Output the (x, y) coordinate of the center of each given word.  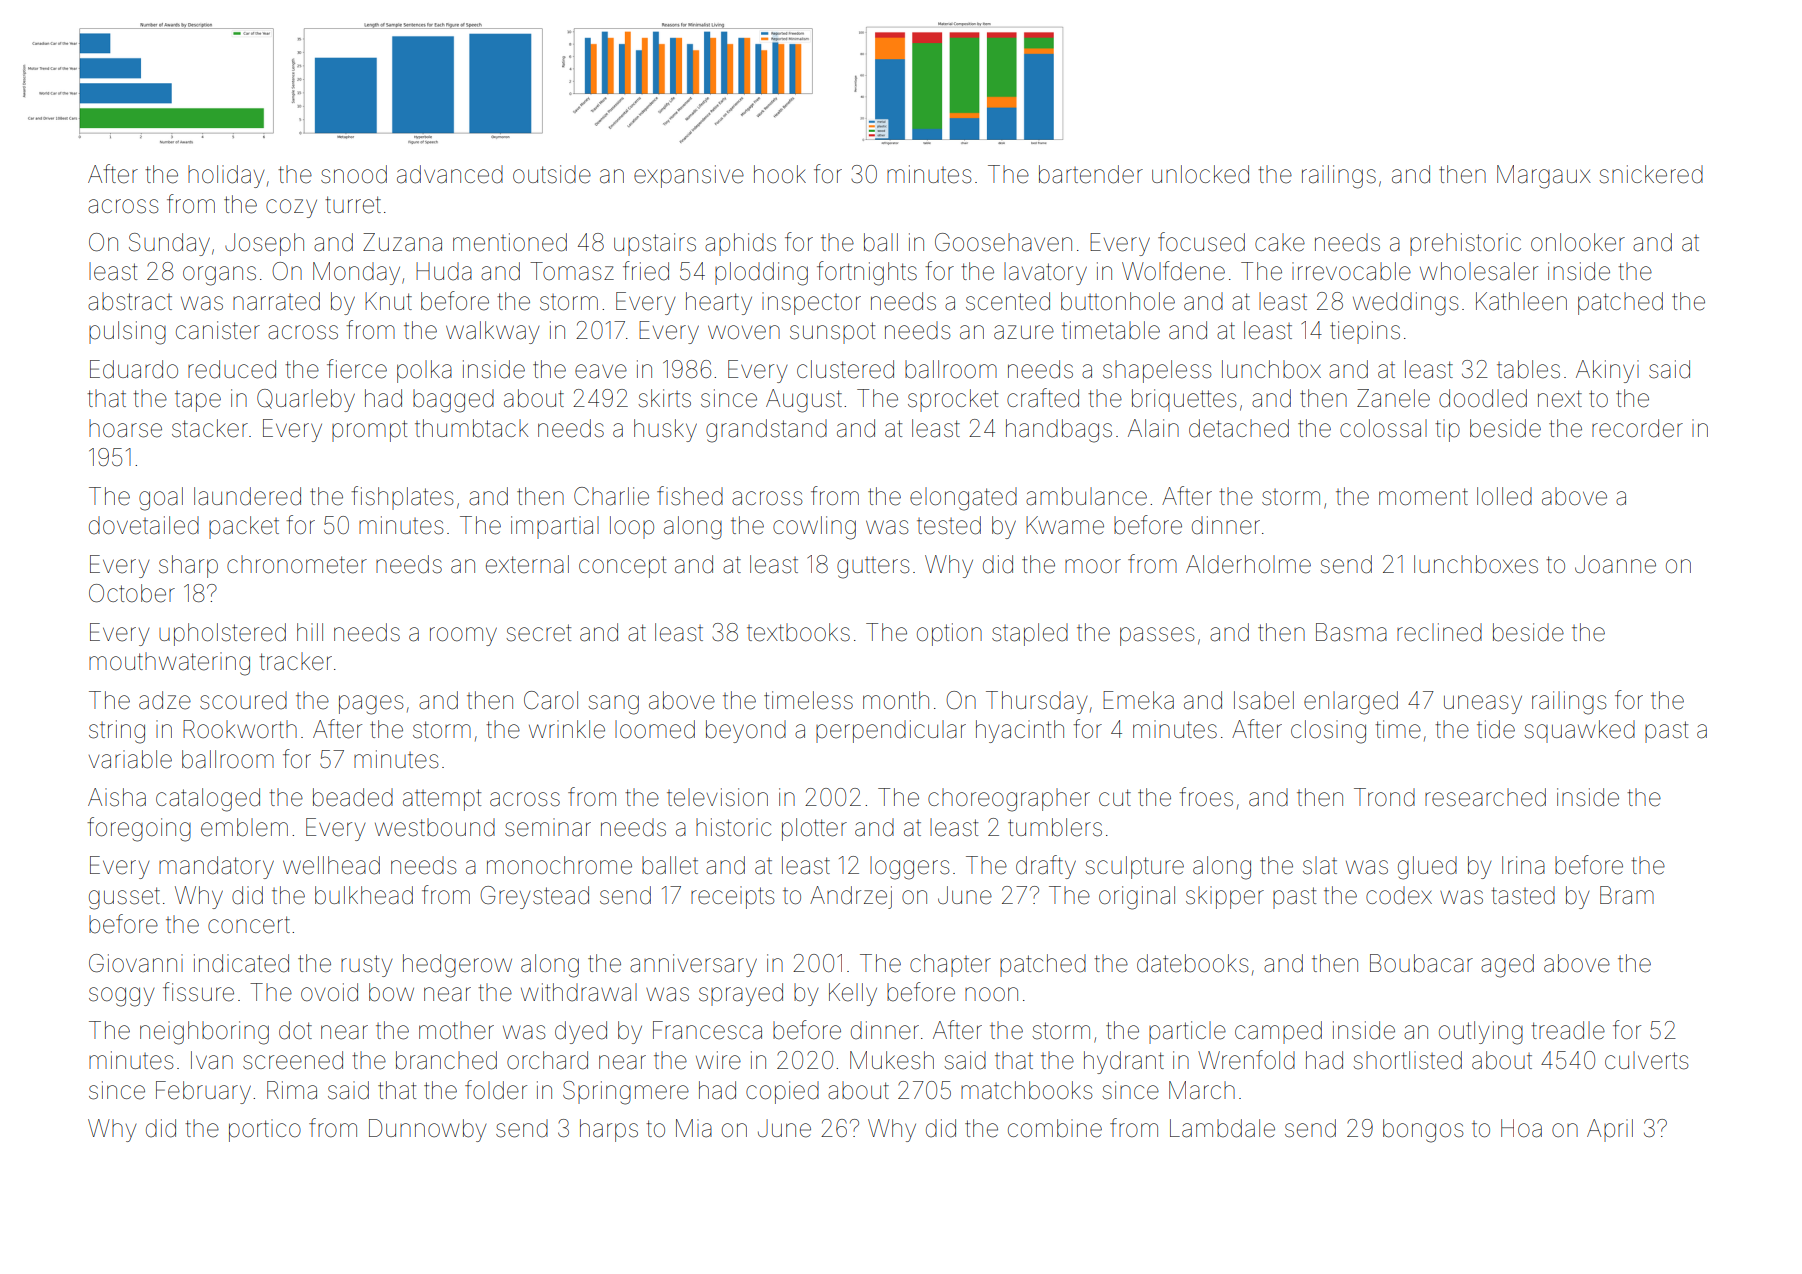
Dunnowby (427, 1130)
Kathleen (1521, 301)
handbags (1059, 431)
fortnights (867, 273)
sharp (188, 566)
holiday (226, 176)
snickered (1651, 174)
